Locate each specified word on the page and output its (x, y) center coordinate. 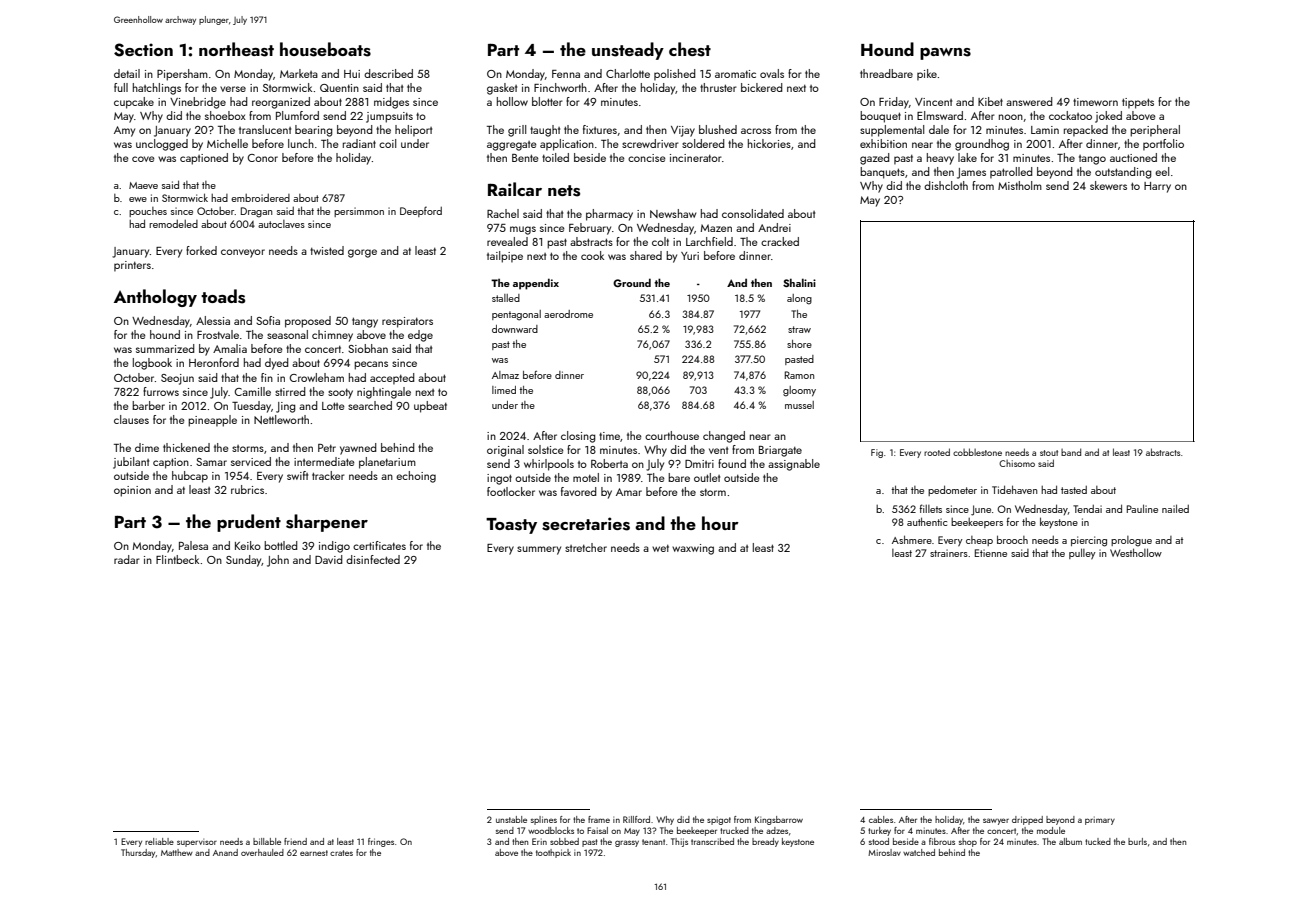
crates (341, 853)
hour (720, 523)
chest (690, 49)
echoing (416, 477)
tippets (1138, 103)
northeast (236, 49)
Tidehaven (1015, 489)
